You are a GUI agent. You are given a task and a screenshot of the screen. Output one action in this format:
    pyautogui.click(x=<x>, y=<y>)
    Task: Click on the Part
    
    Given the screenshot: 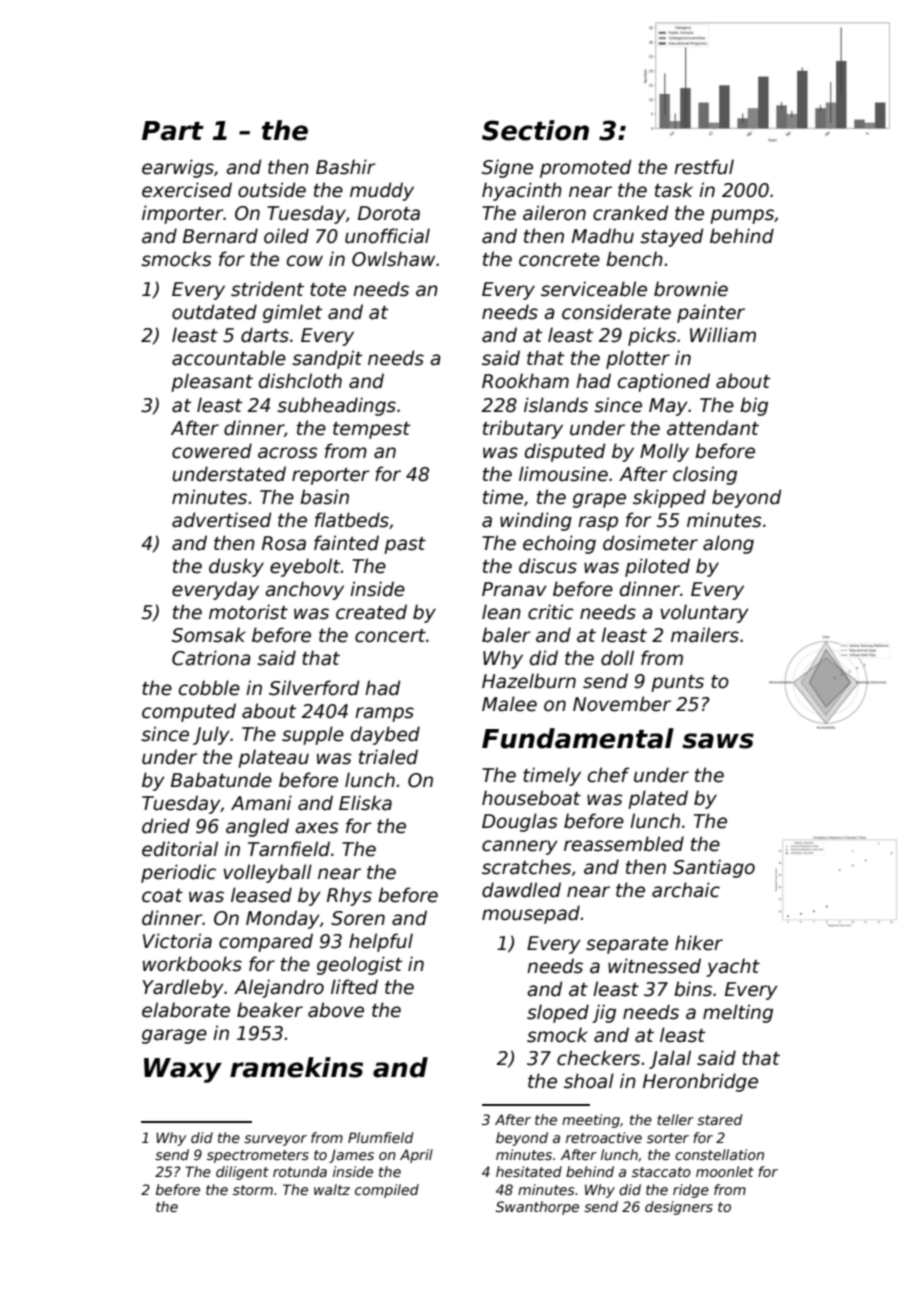 What is the action you would take?
    pyautogui.click(x=173, y=131)
